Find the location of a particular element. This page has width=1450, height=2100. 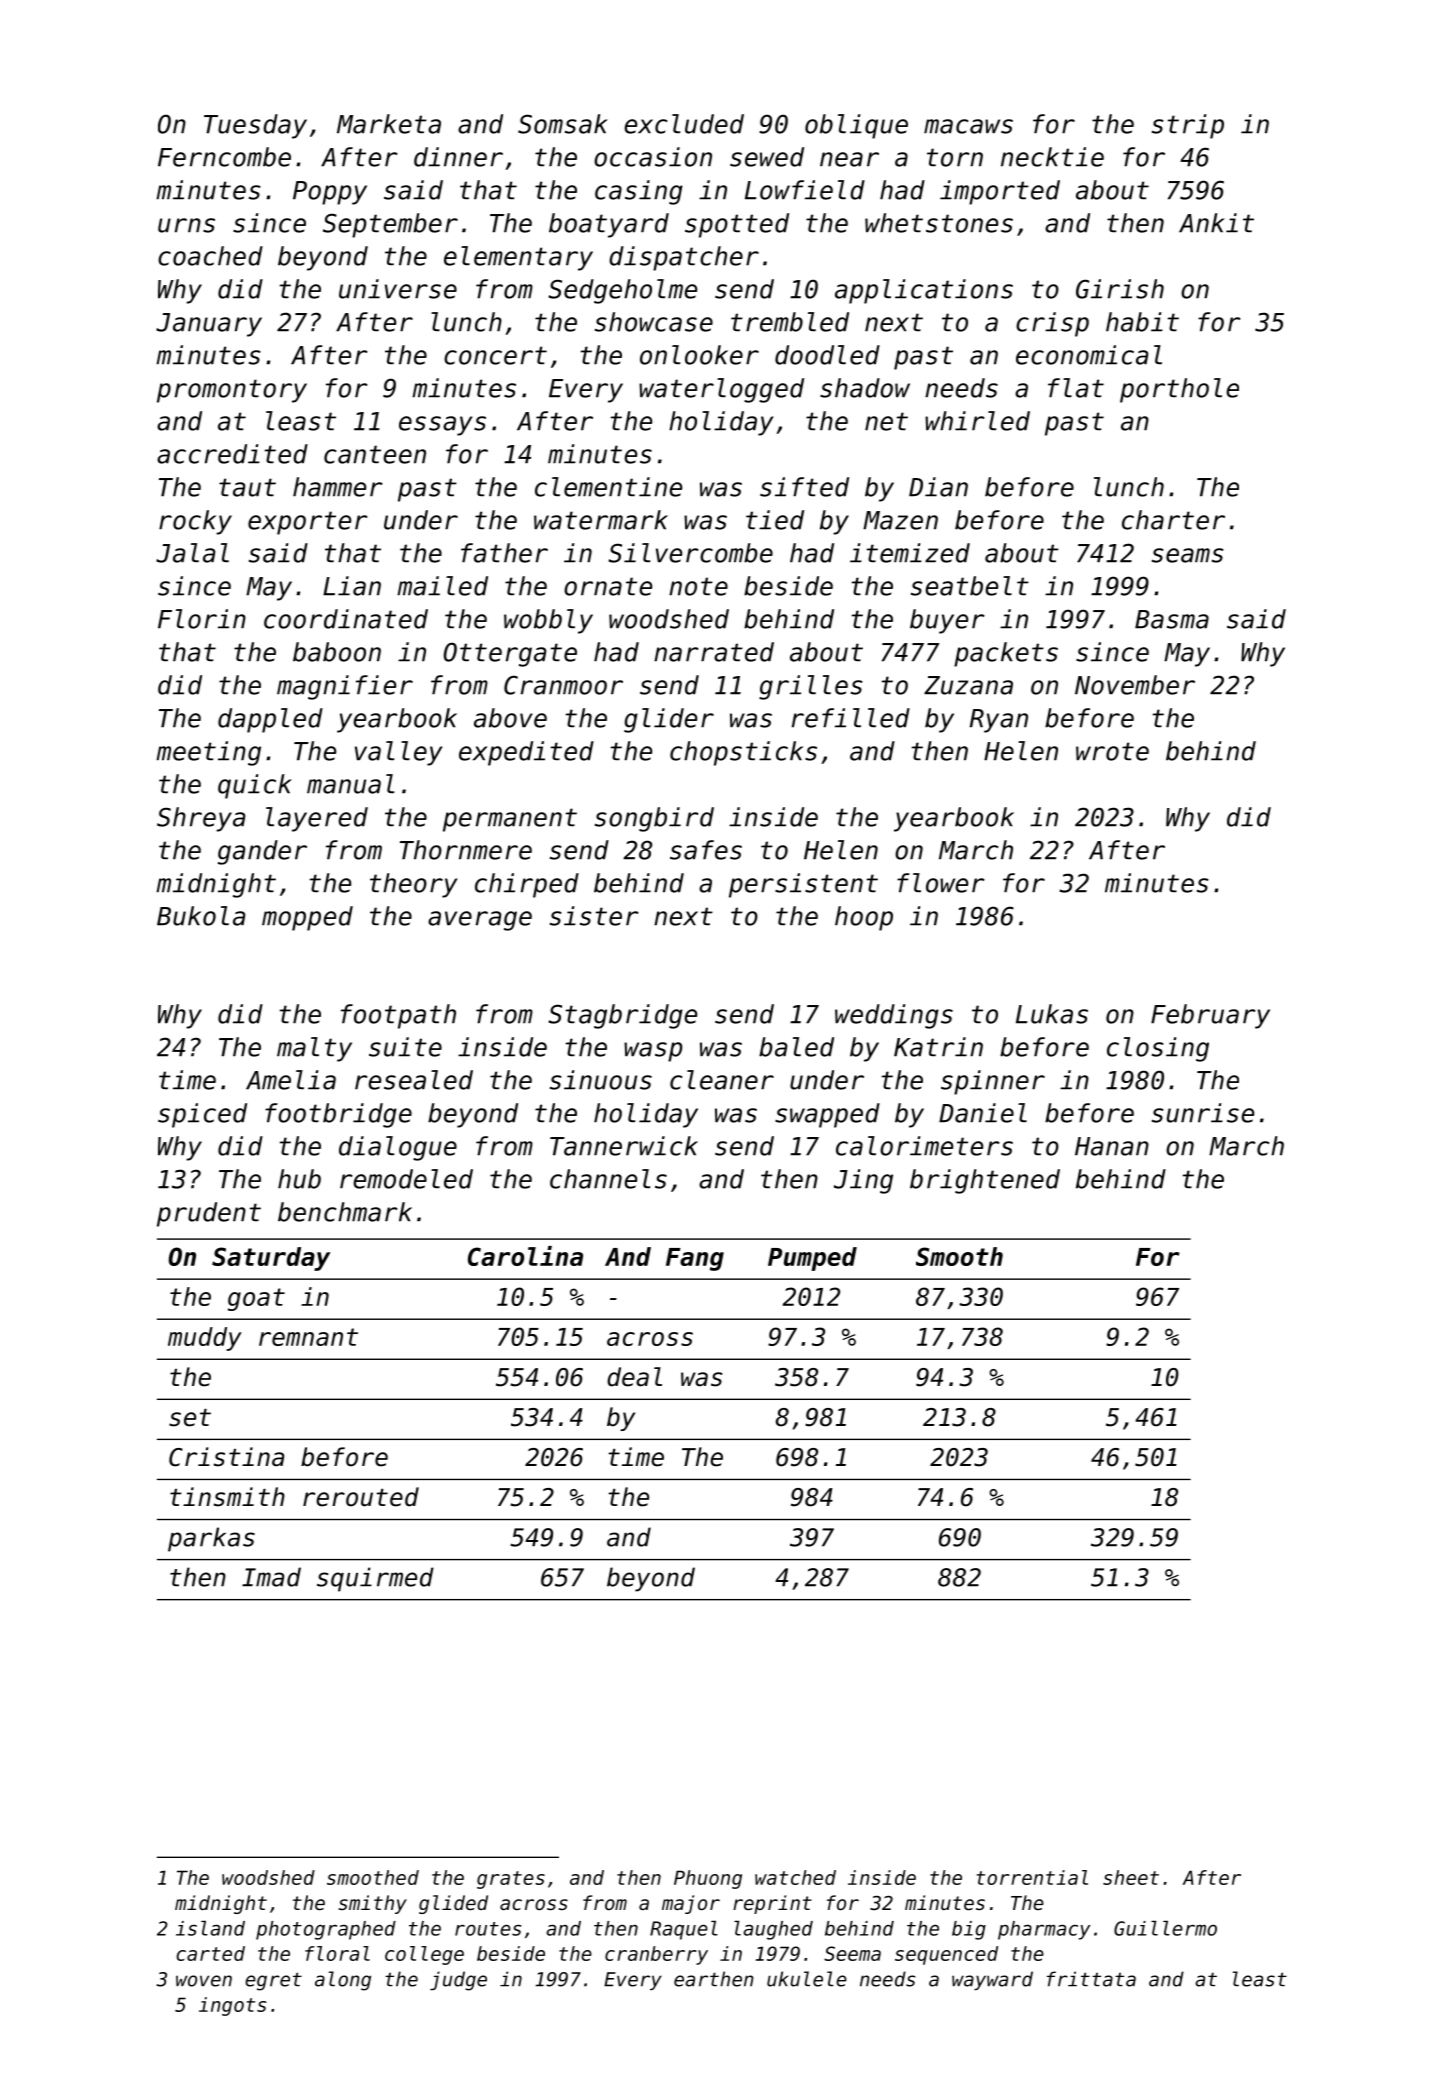

January is located at coordinates (209, 325).
